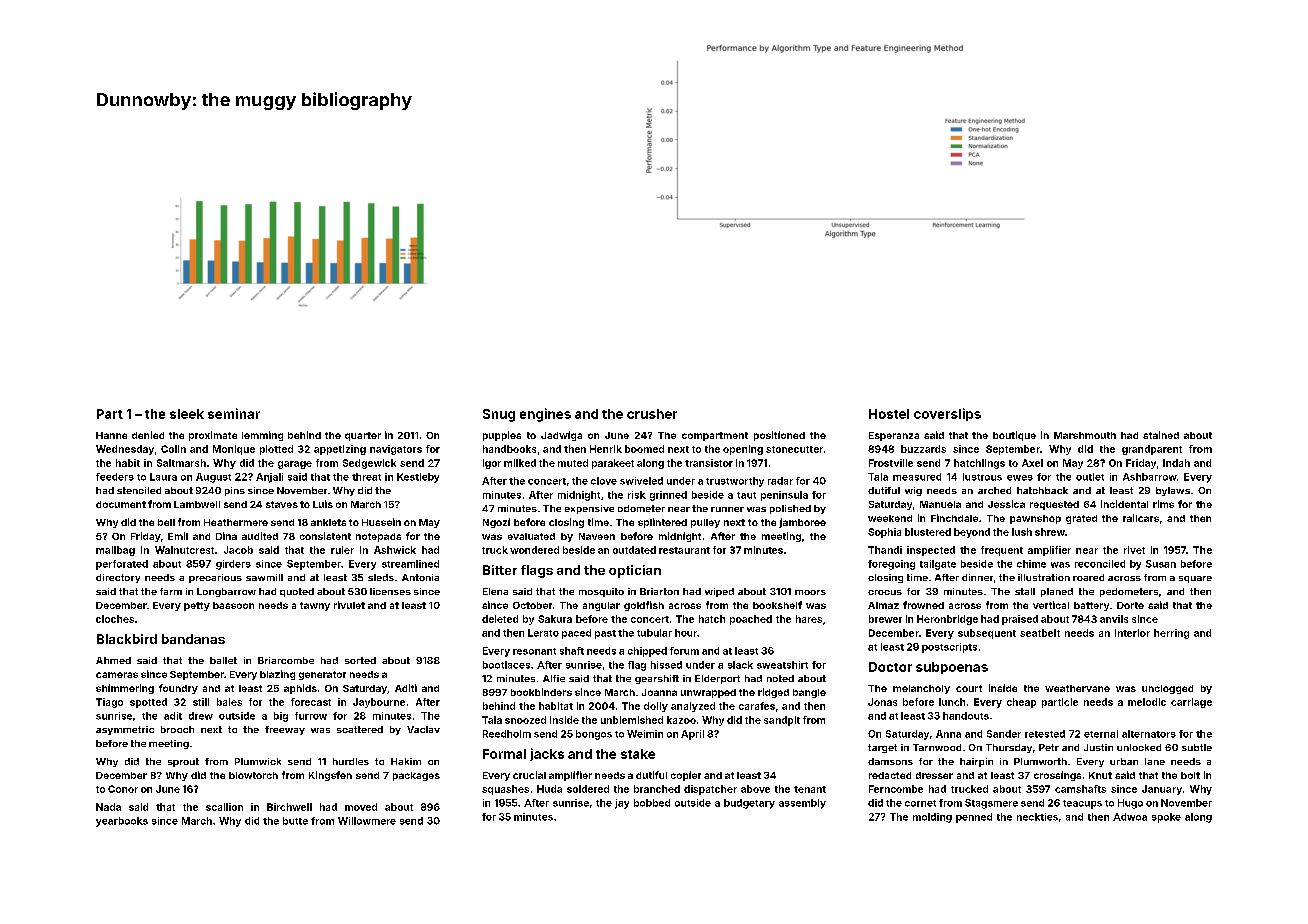  What do you see at coordinates (755, 789) in the screenshot?
I see `above` at bounding box center [755, 789].
